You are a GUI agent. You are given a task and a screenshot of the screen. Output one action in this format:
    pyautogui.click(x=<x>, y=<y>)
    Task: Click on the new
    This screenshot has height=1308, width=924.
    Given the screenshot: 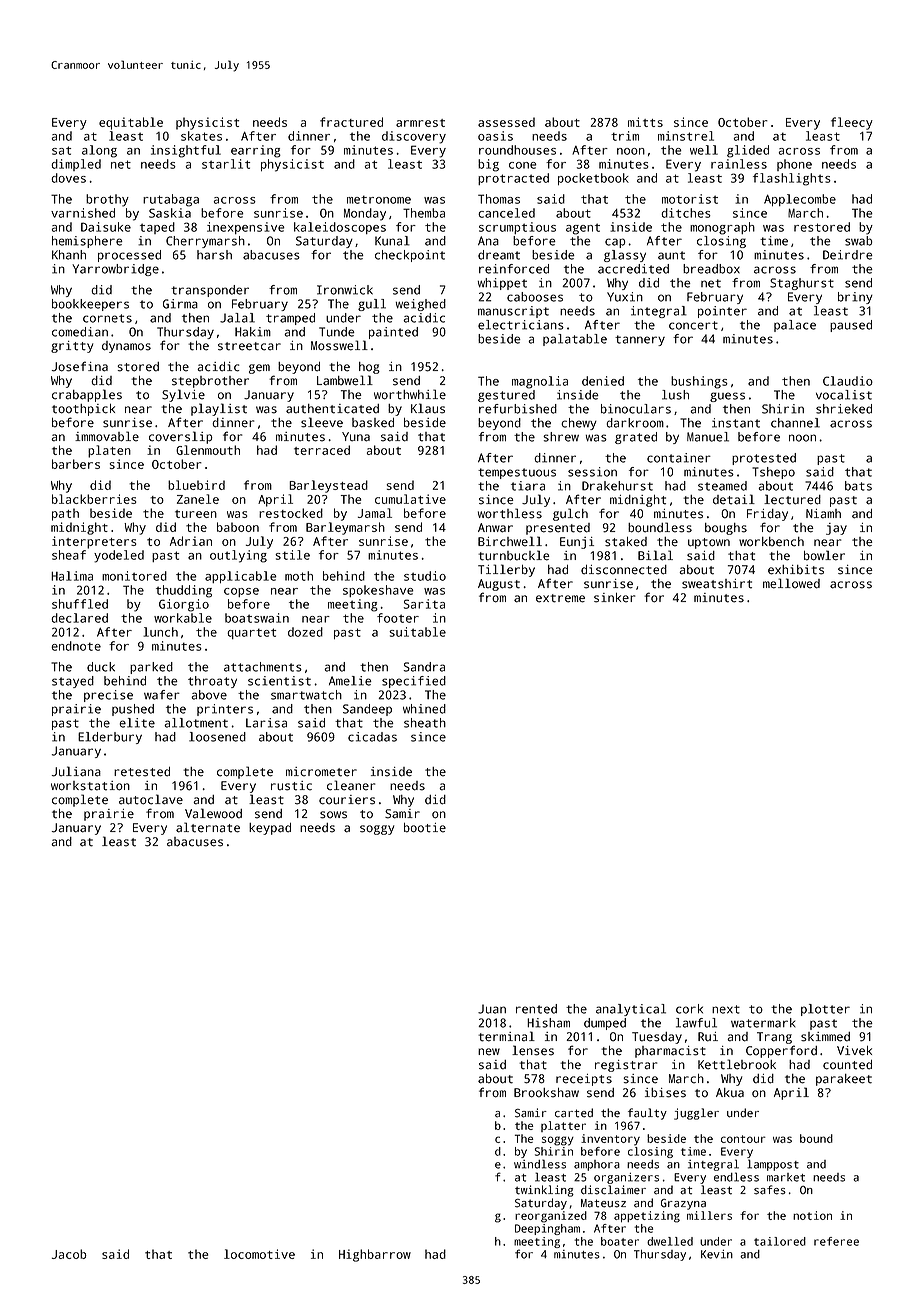 What is the action you would take?
    pyautogui.click(x=489, y=1052)
